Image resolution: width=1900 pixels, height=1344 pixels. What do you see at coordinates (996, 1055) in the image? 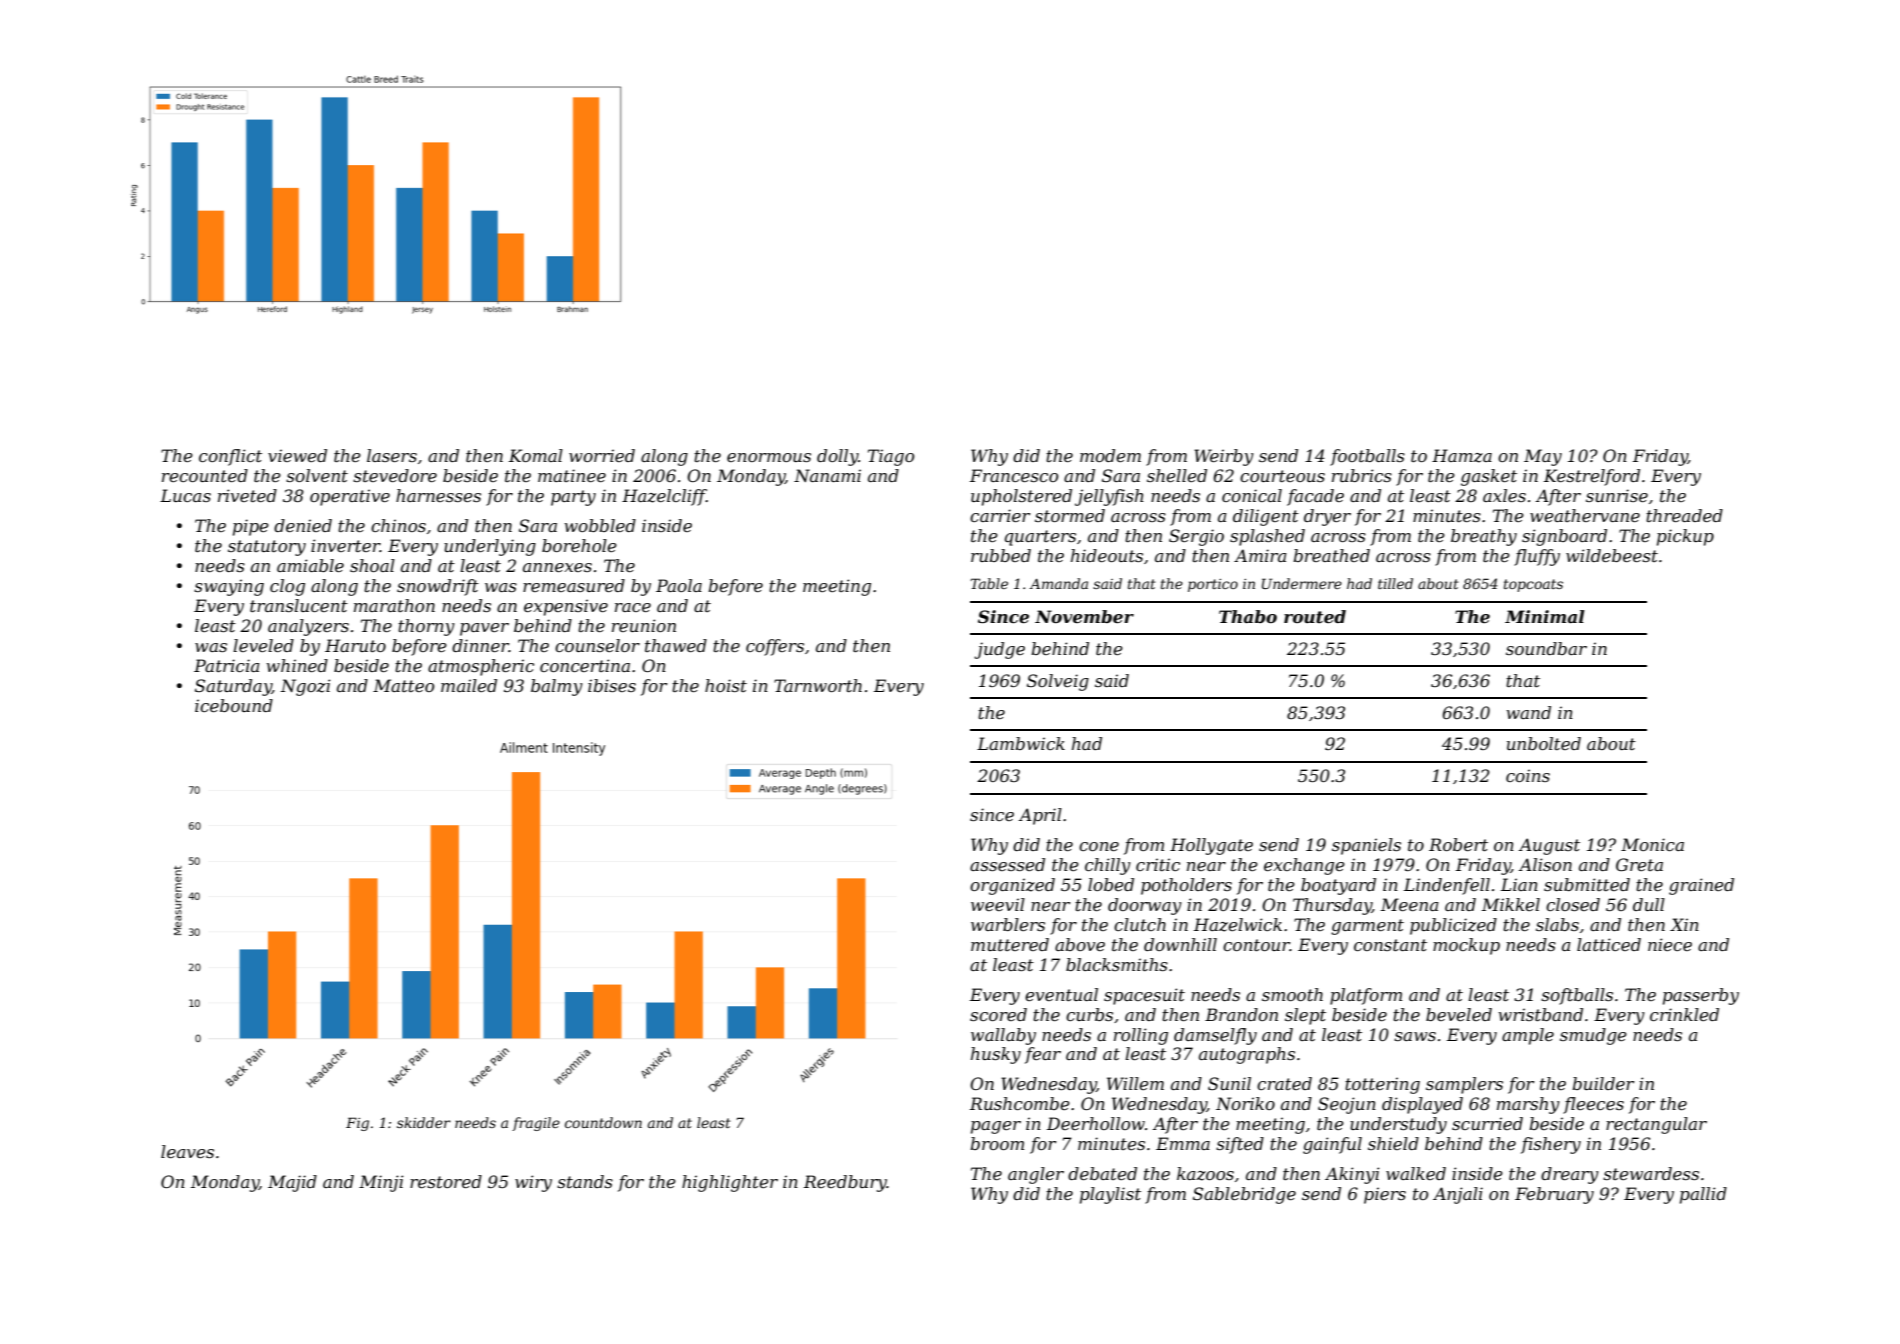
I see `husky` at bounding box center [996, 1055].
